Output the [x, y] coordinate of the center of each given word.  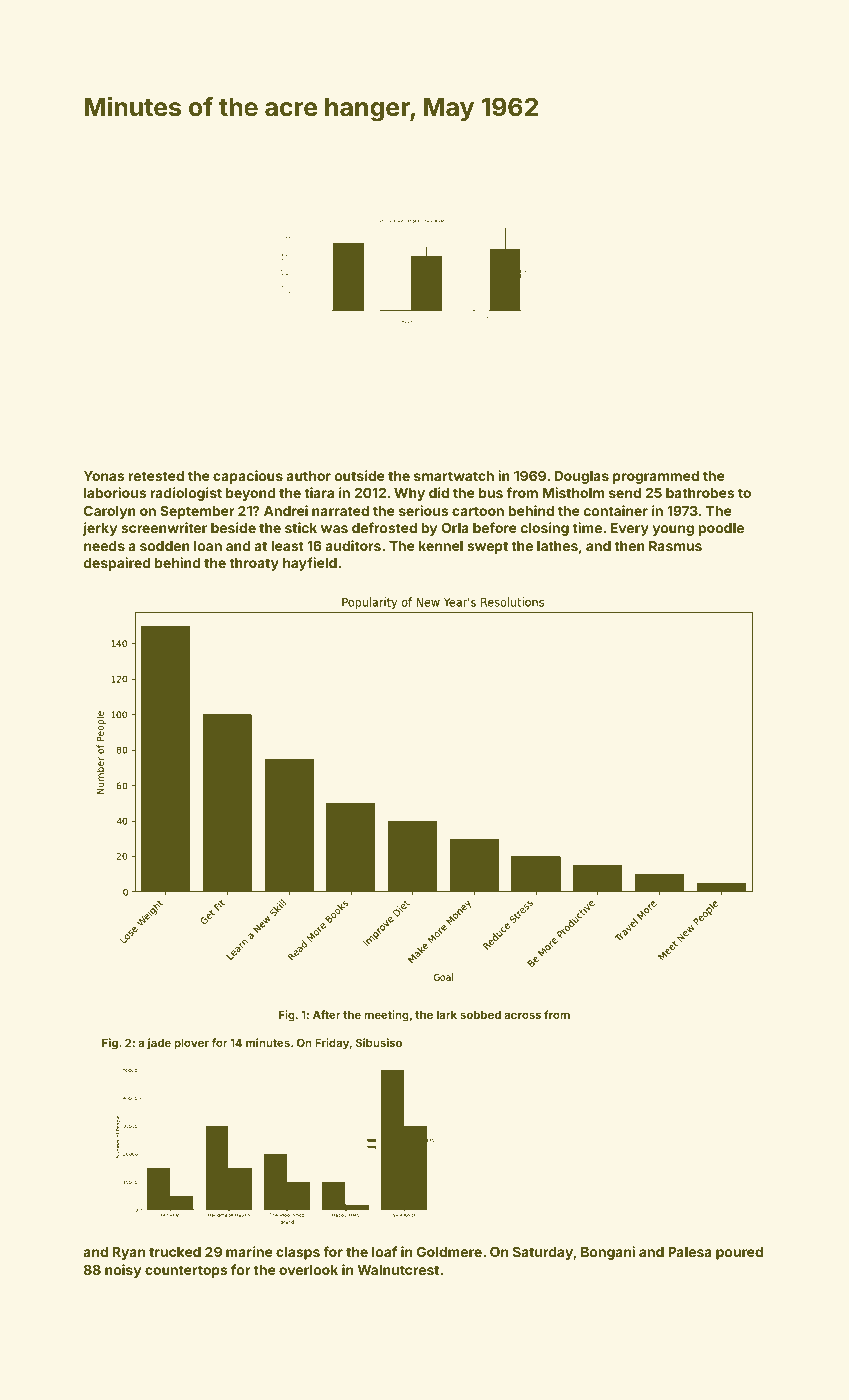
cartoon [478, 511]
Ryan [129, 1253]
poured [739, 1253]
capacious [248, 477]
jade [159, 1043]
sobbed [480, 1014]
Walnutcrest [398, 1270]
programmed [656, 477]
